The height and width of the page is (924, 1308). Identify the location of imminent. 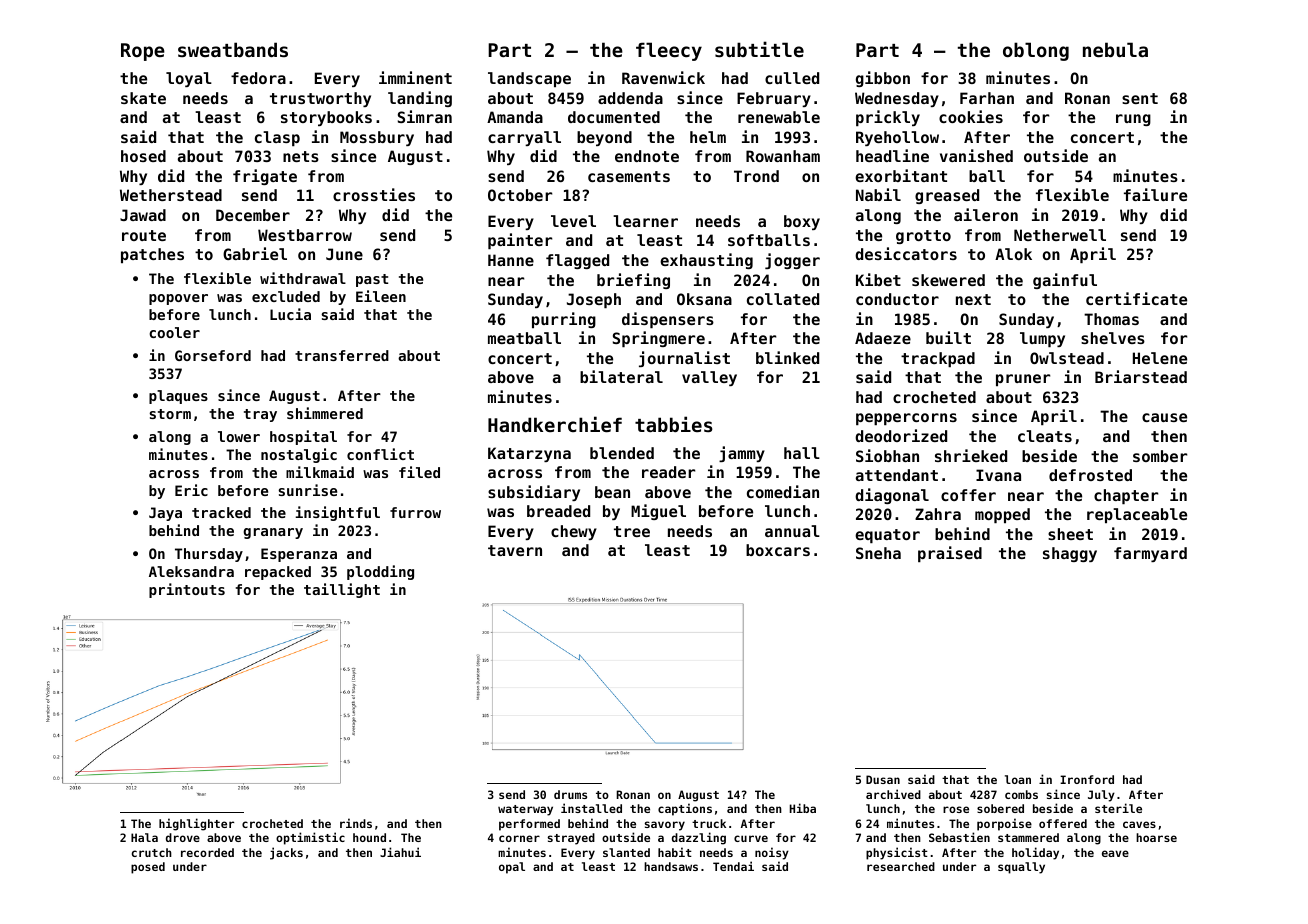
(415, 77).
